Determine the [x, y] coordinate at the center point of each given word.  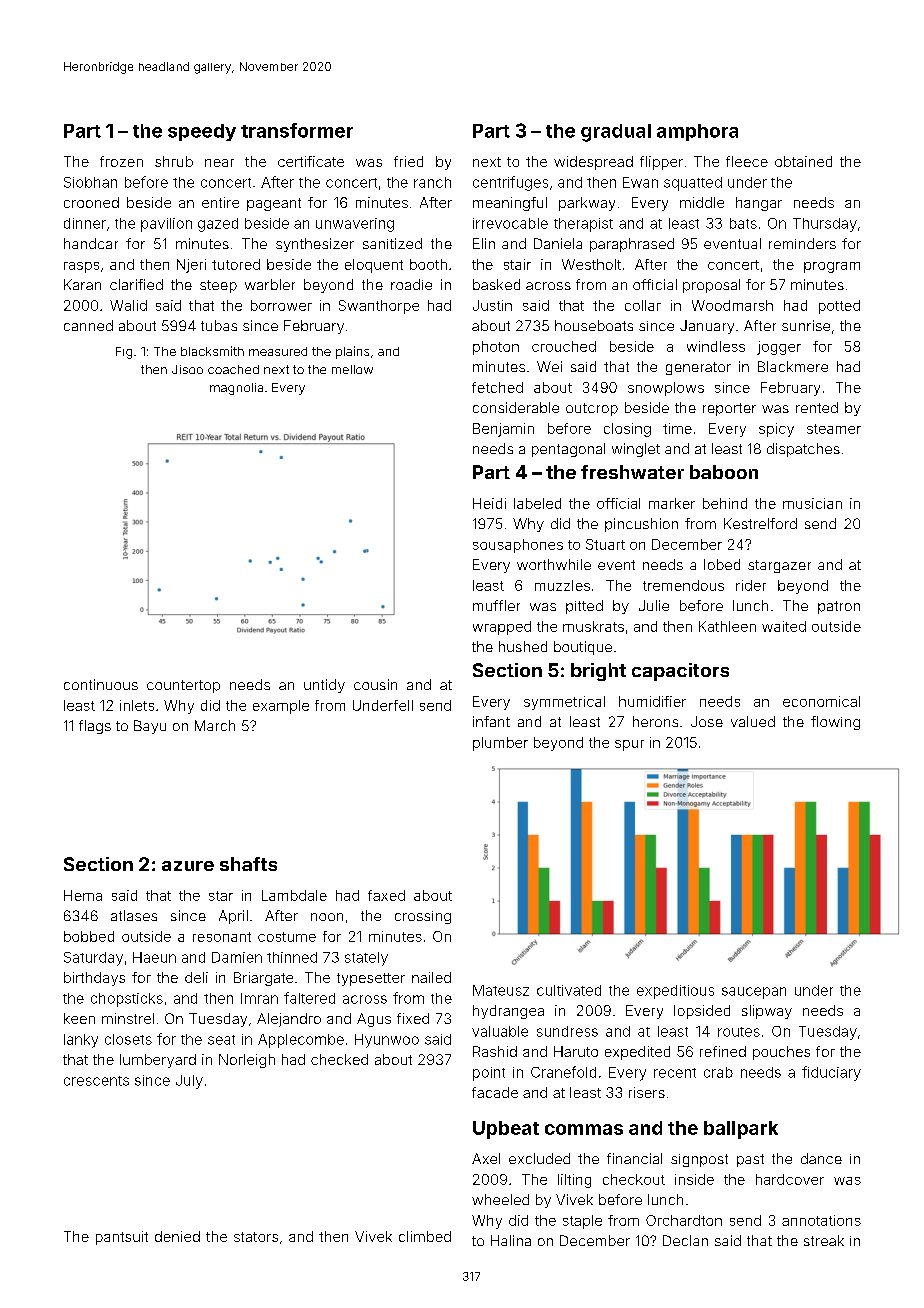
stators [256, 1237]
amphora [697, 132]
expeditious [675, 992]
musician [812, 503]
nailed [431, 977]
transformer [297, 130]
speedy [202, 132]
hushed [523, 646]
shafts [248, 864]
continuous [101, 684]
